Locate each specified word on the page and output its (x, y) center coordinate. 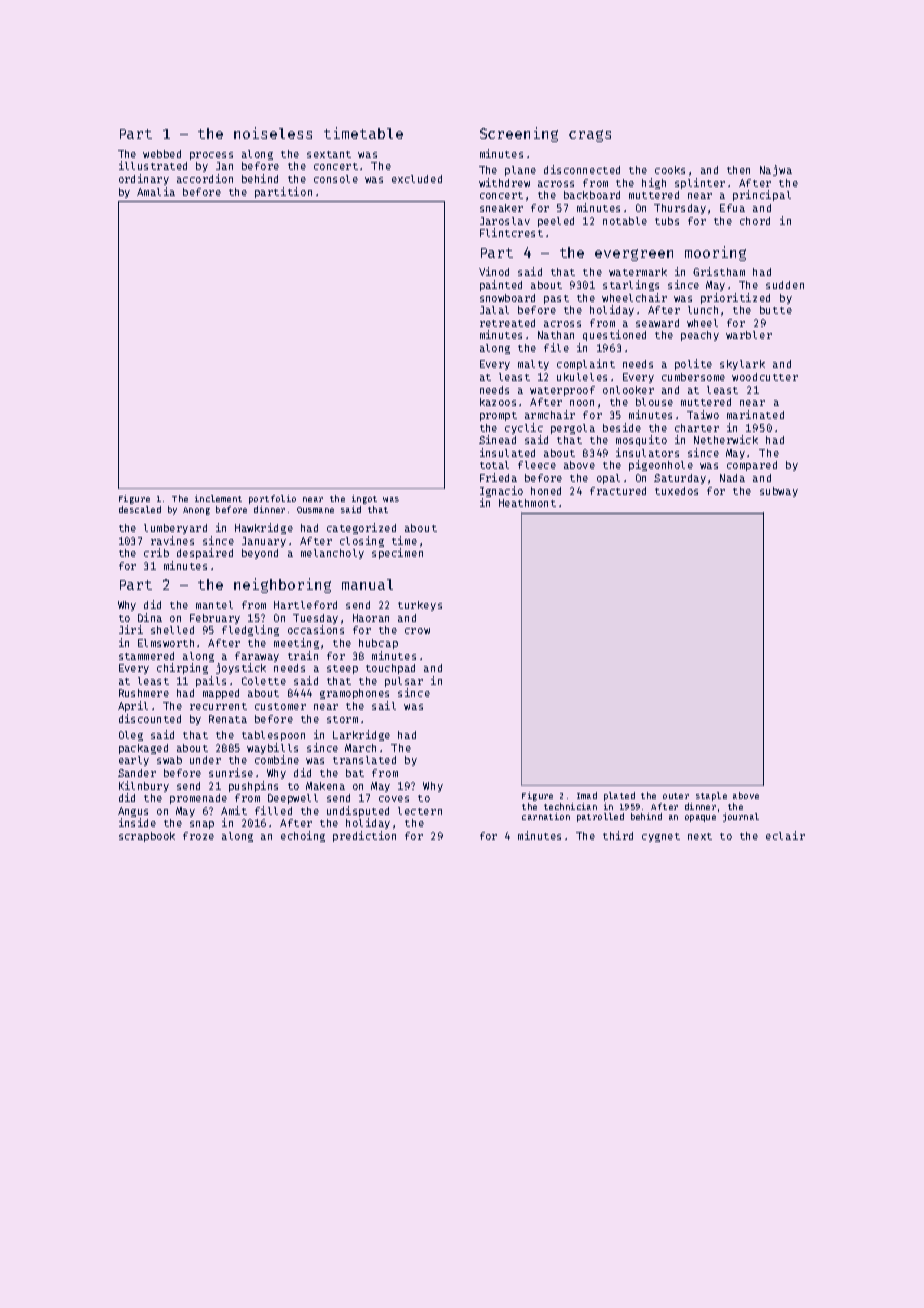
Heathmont (527, 503)
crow (417, 631)
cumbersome (693, 377)
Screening (519, 134)
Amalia (156, 191)
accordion (205, 178)
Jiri (131, 629)
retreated (507, 323)
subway (779, 492)
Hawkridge (264, 528)
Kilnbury (144, 786)
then (738, 170)
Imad (587, 795)
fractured (618, 491)
